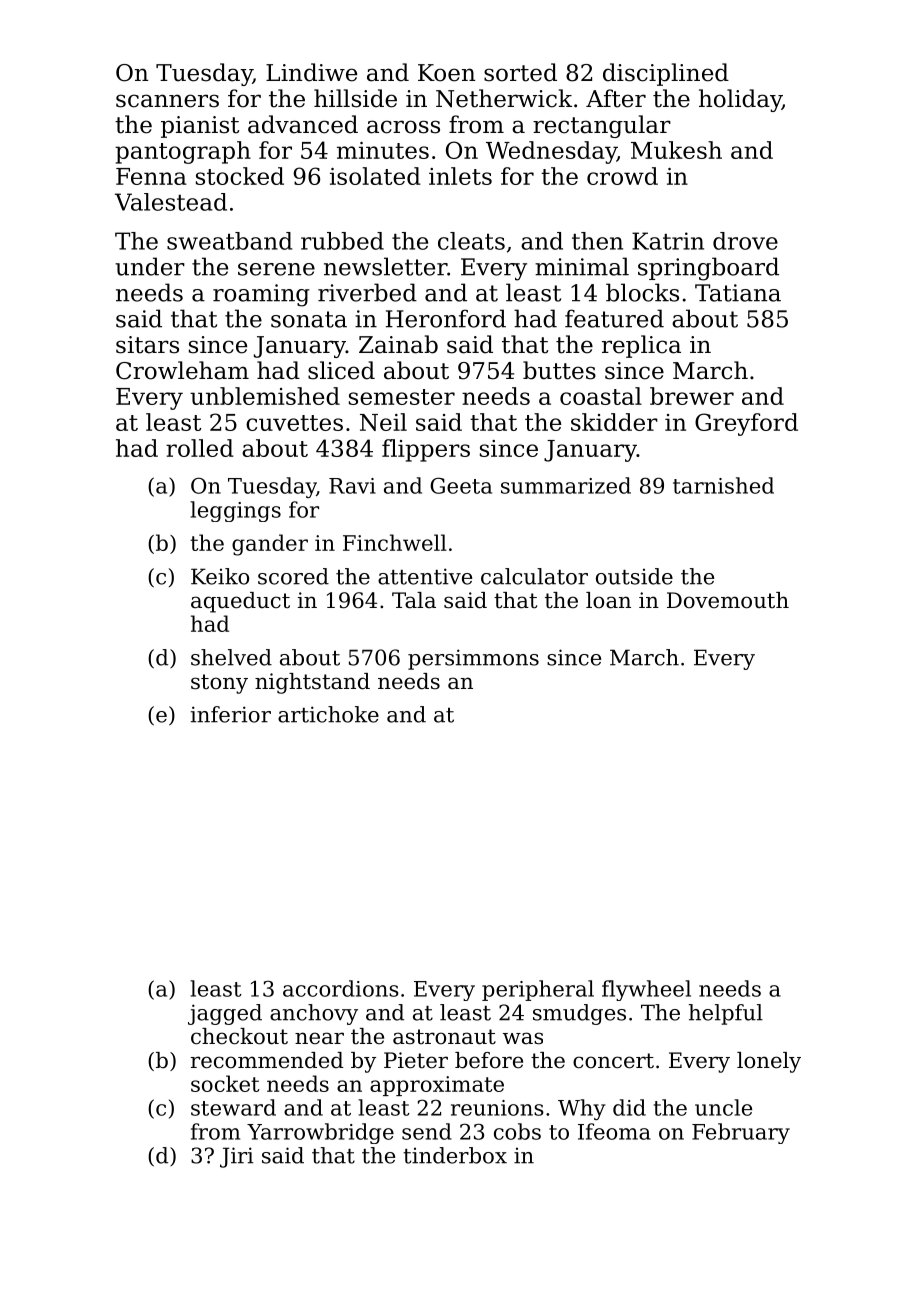 The image size is (924, 1311). I want to click on Dovemouth, so click(728, 600).
